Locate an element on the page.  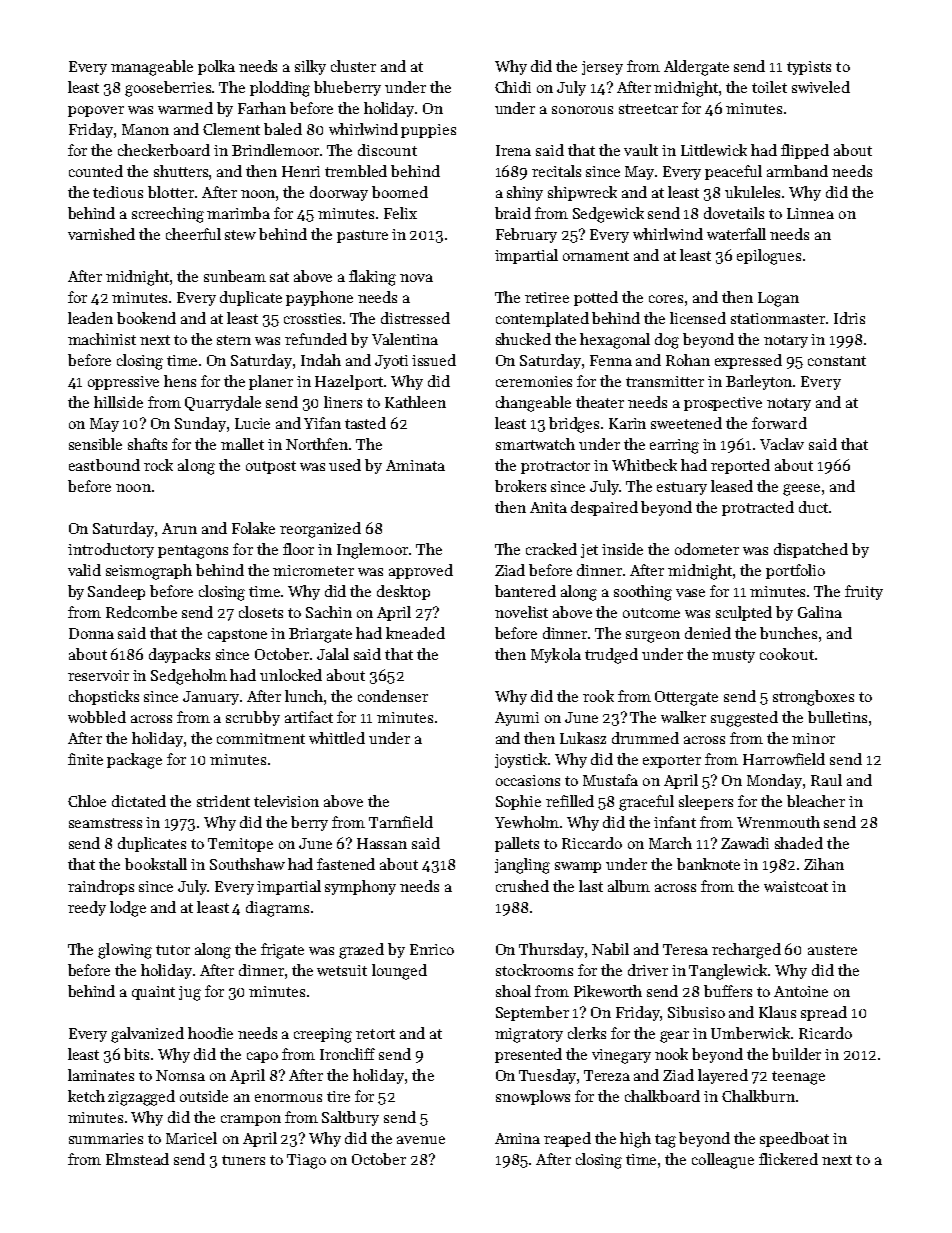
fruity is located at coordinates (864, 592).
